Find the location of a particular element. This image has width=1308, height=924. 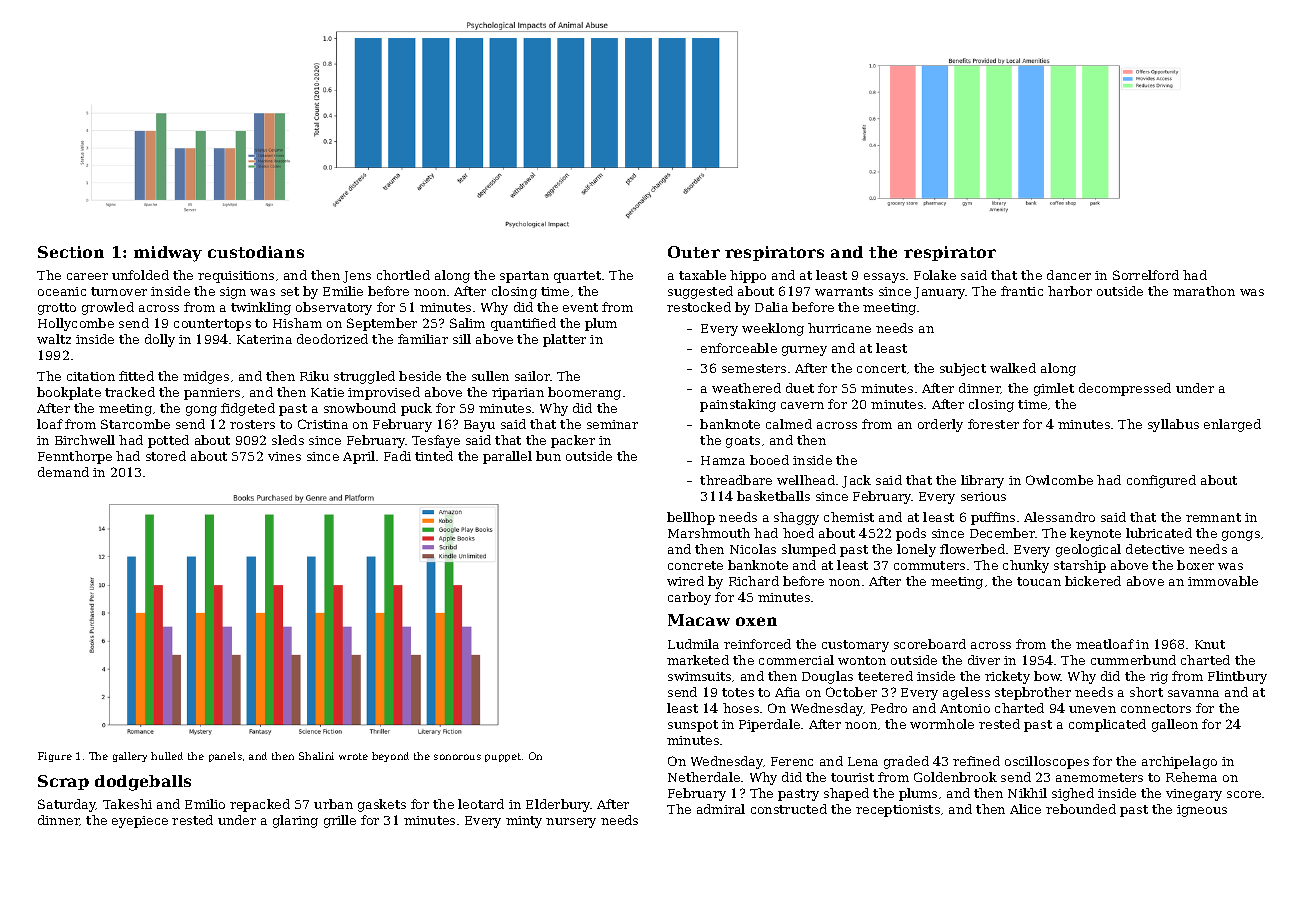

enlarged is located at coordinates (1232, 425).
